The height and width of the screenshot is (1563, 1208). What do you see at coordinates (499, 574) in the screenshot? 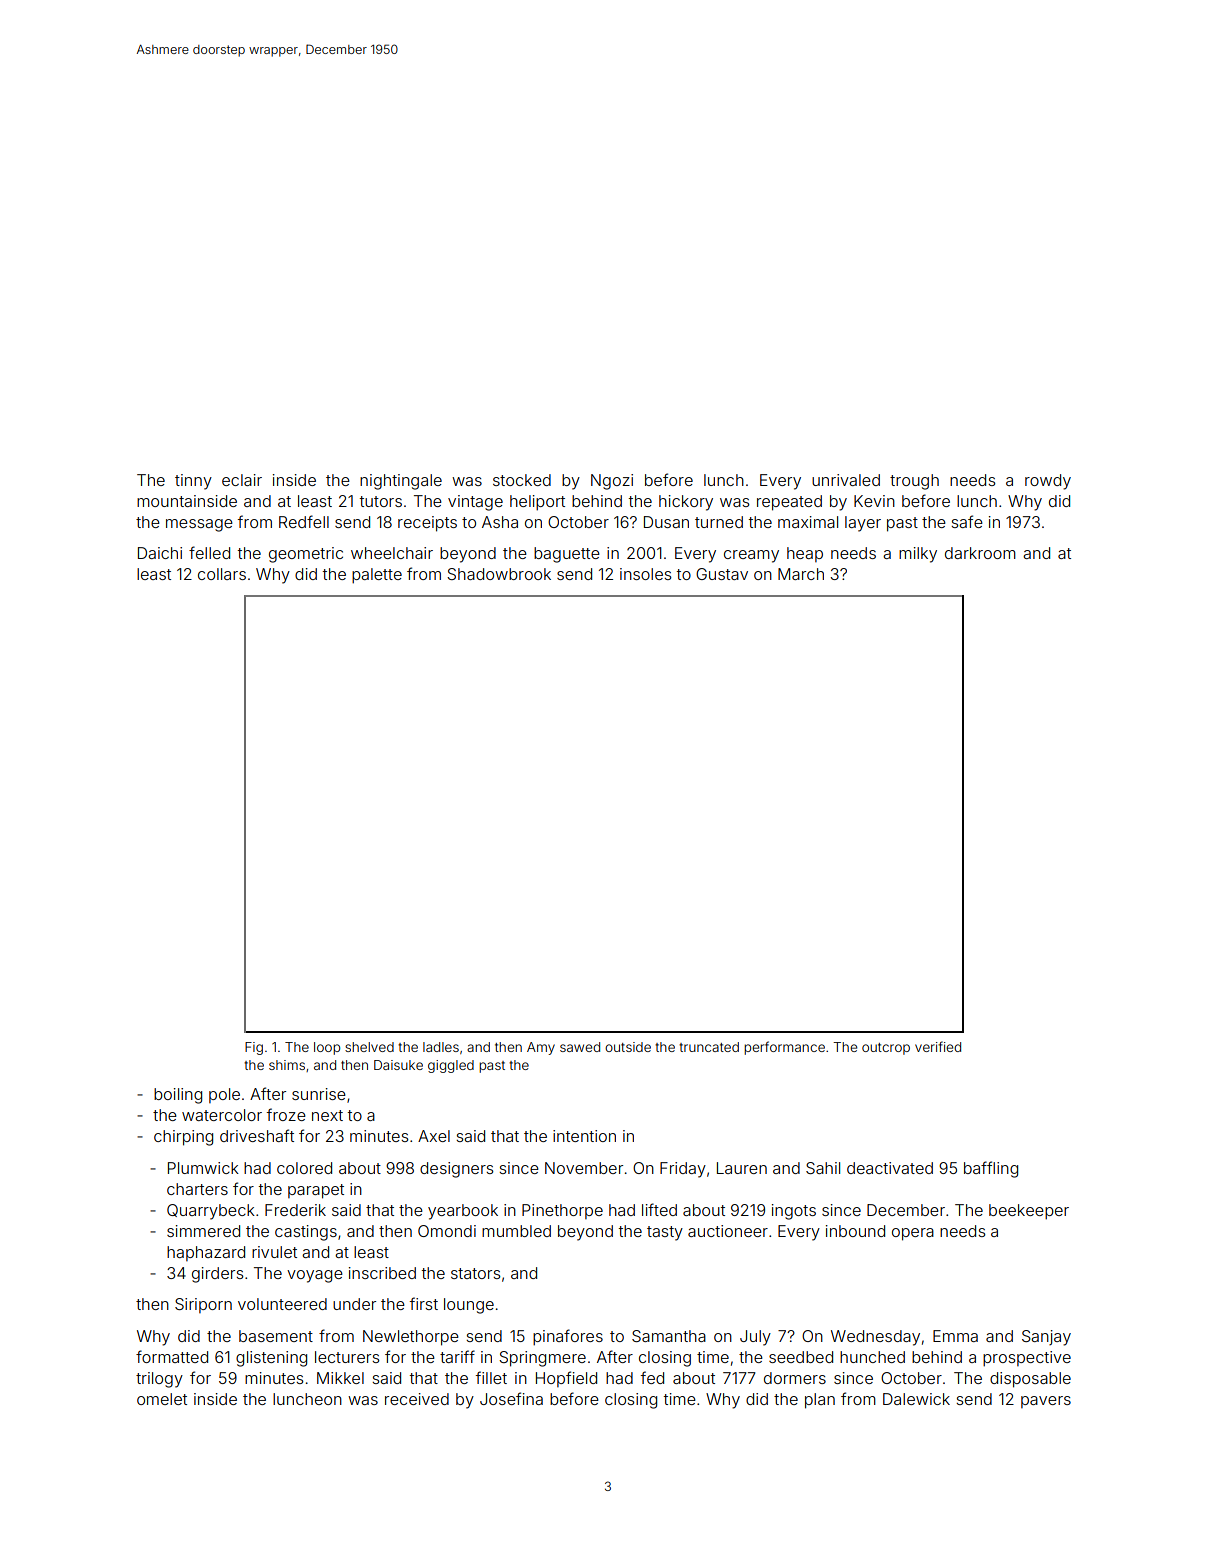
I see `Shadowbrook` at bounding box center [499, 574].
